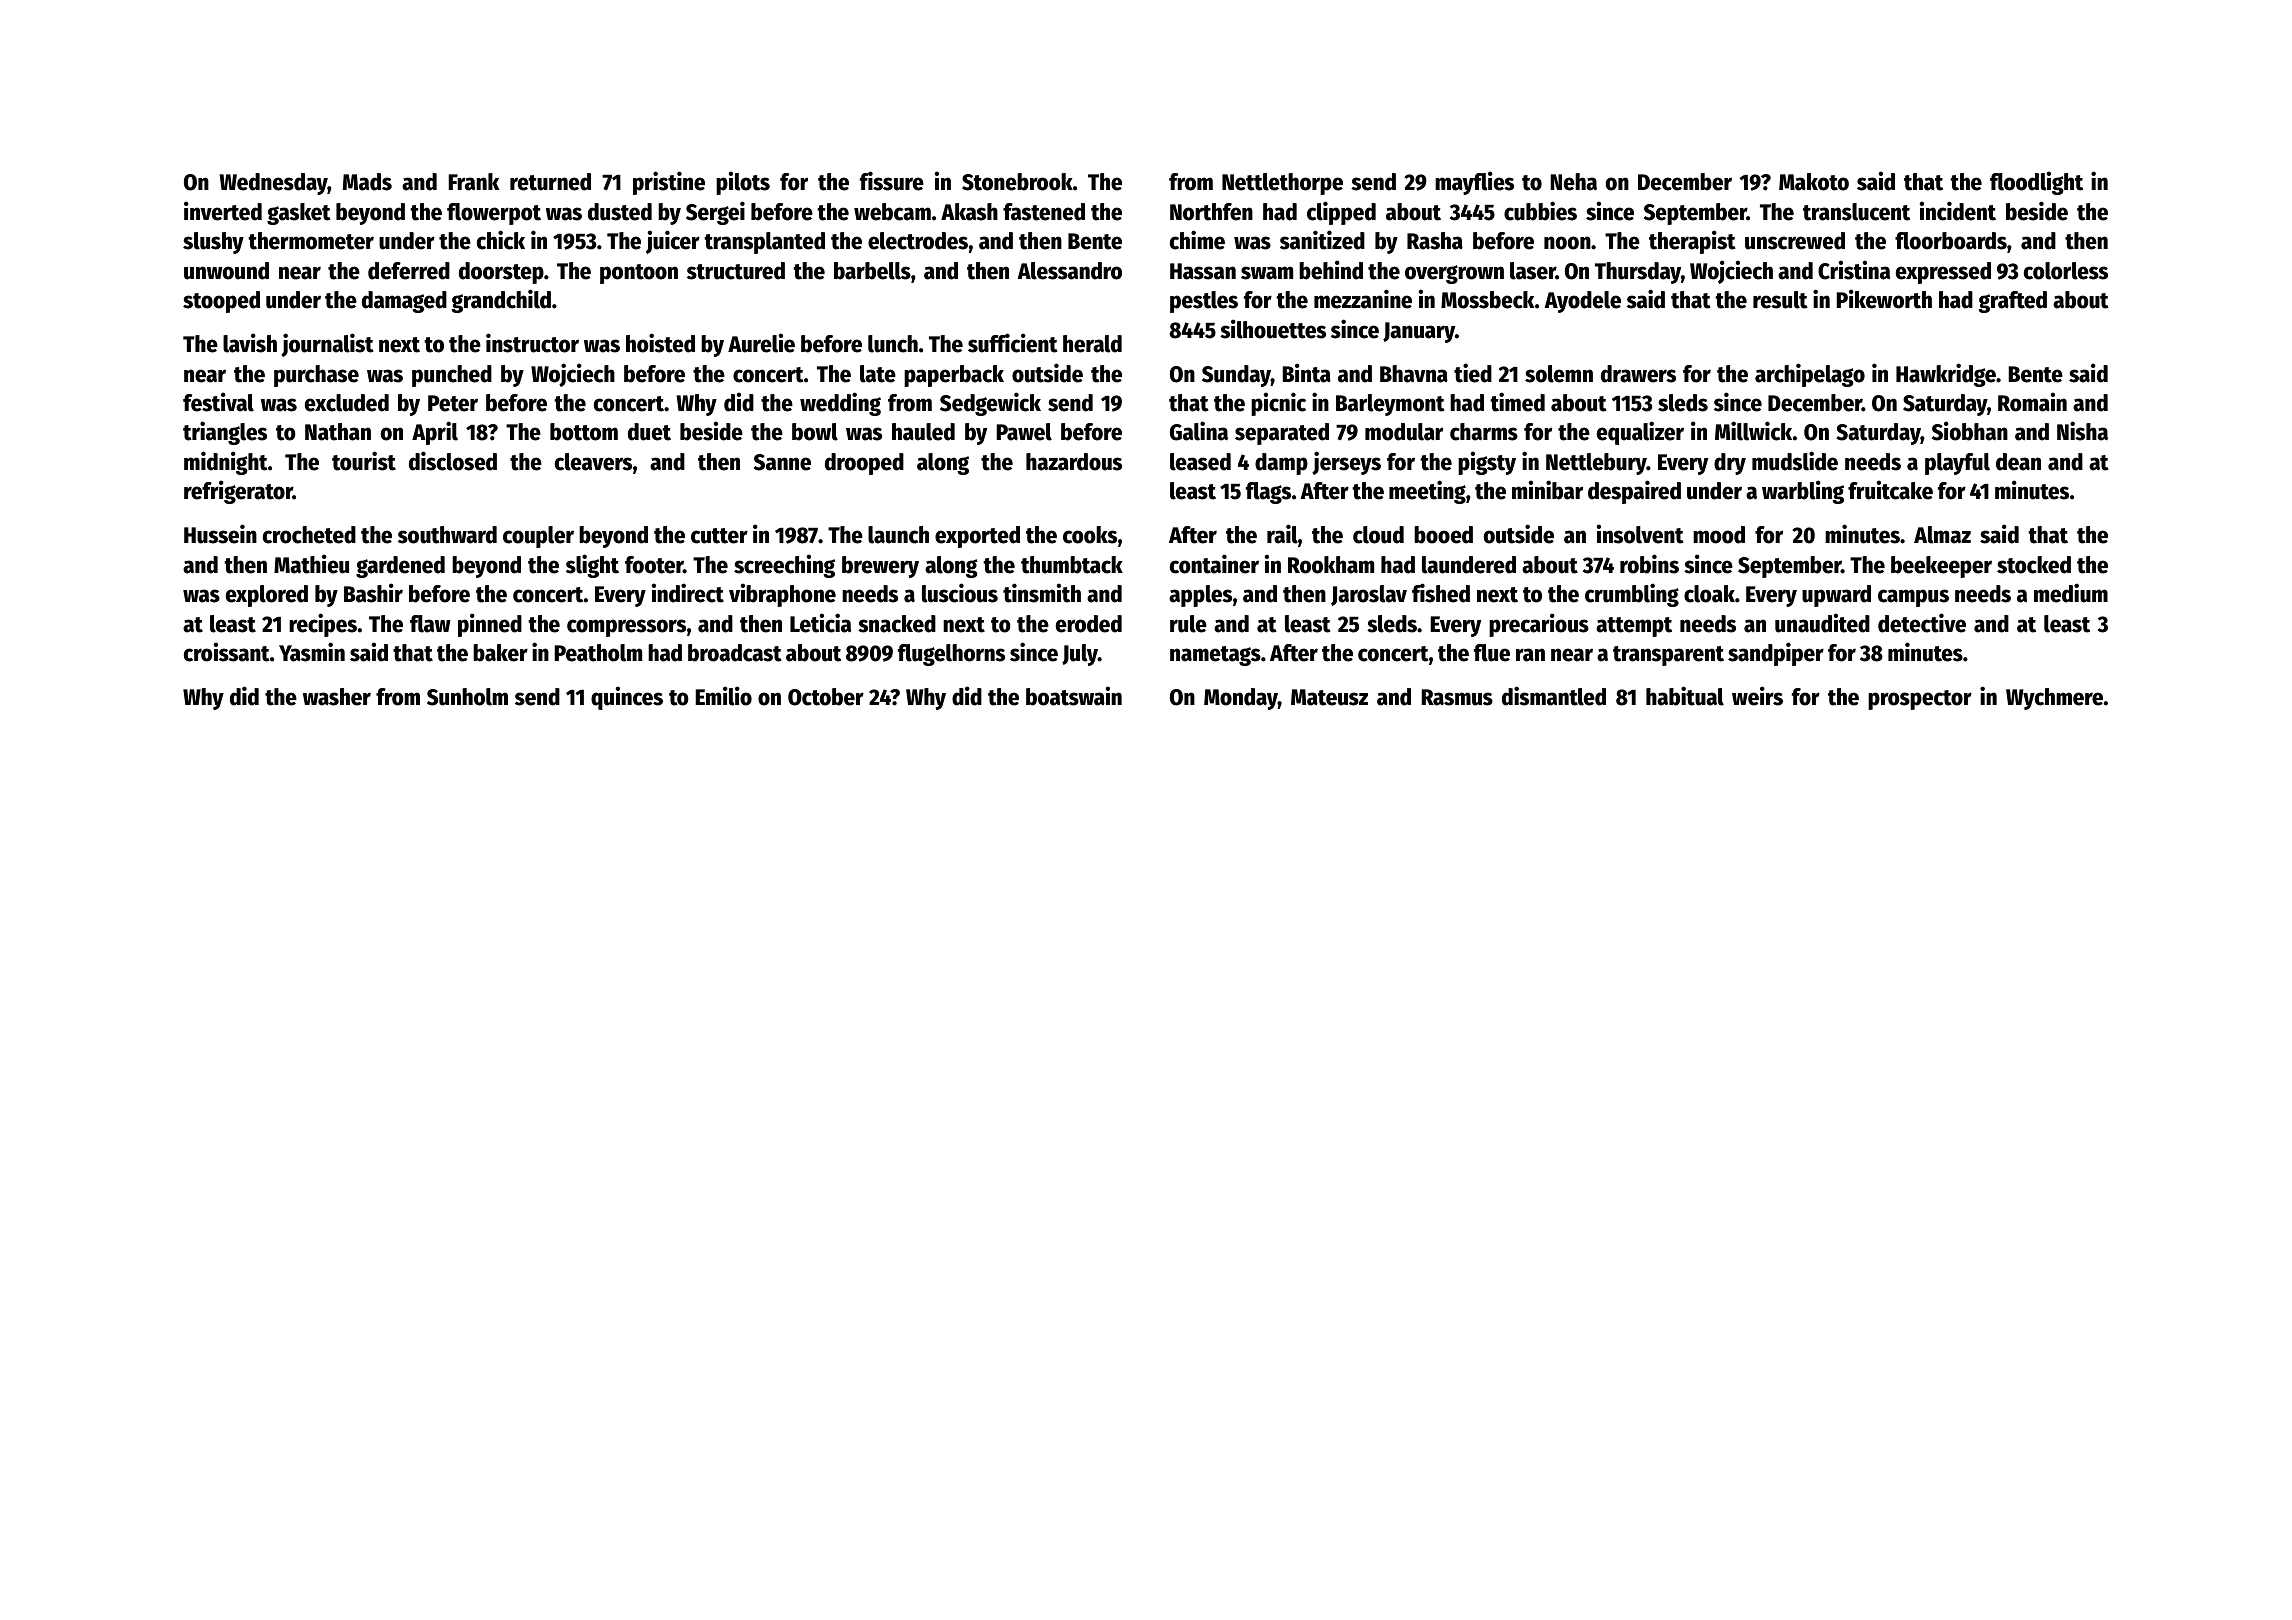 The image size is (2292, 1620). I want to click on crumbling, so click(1632, 595).
